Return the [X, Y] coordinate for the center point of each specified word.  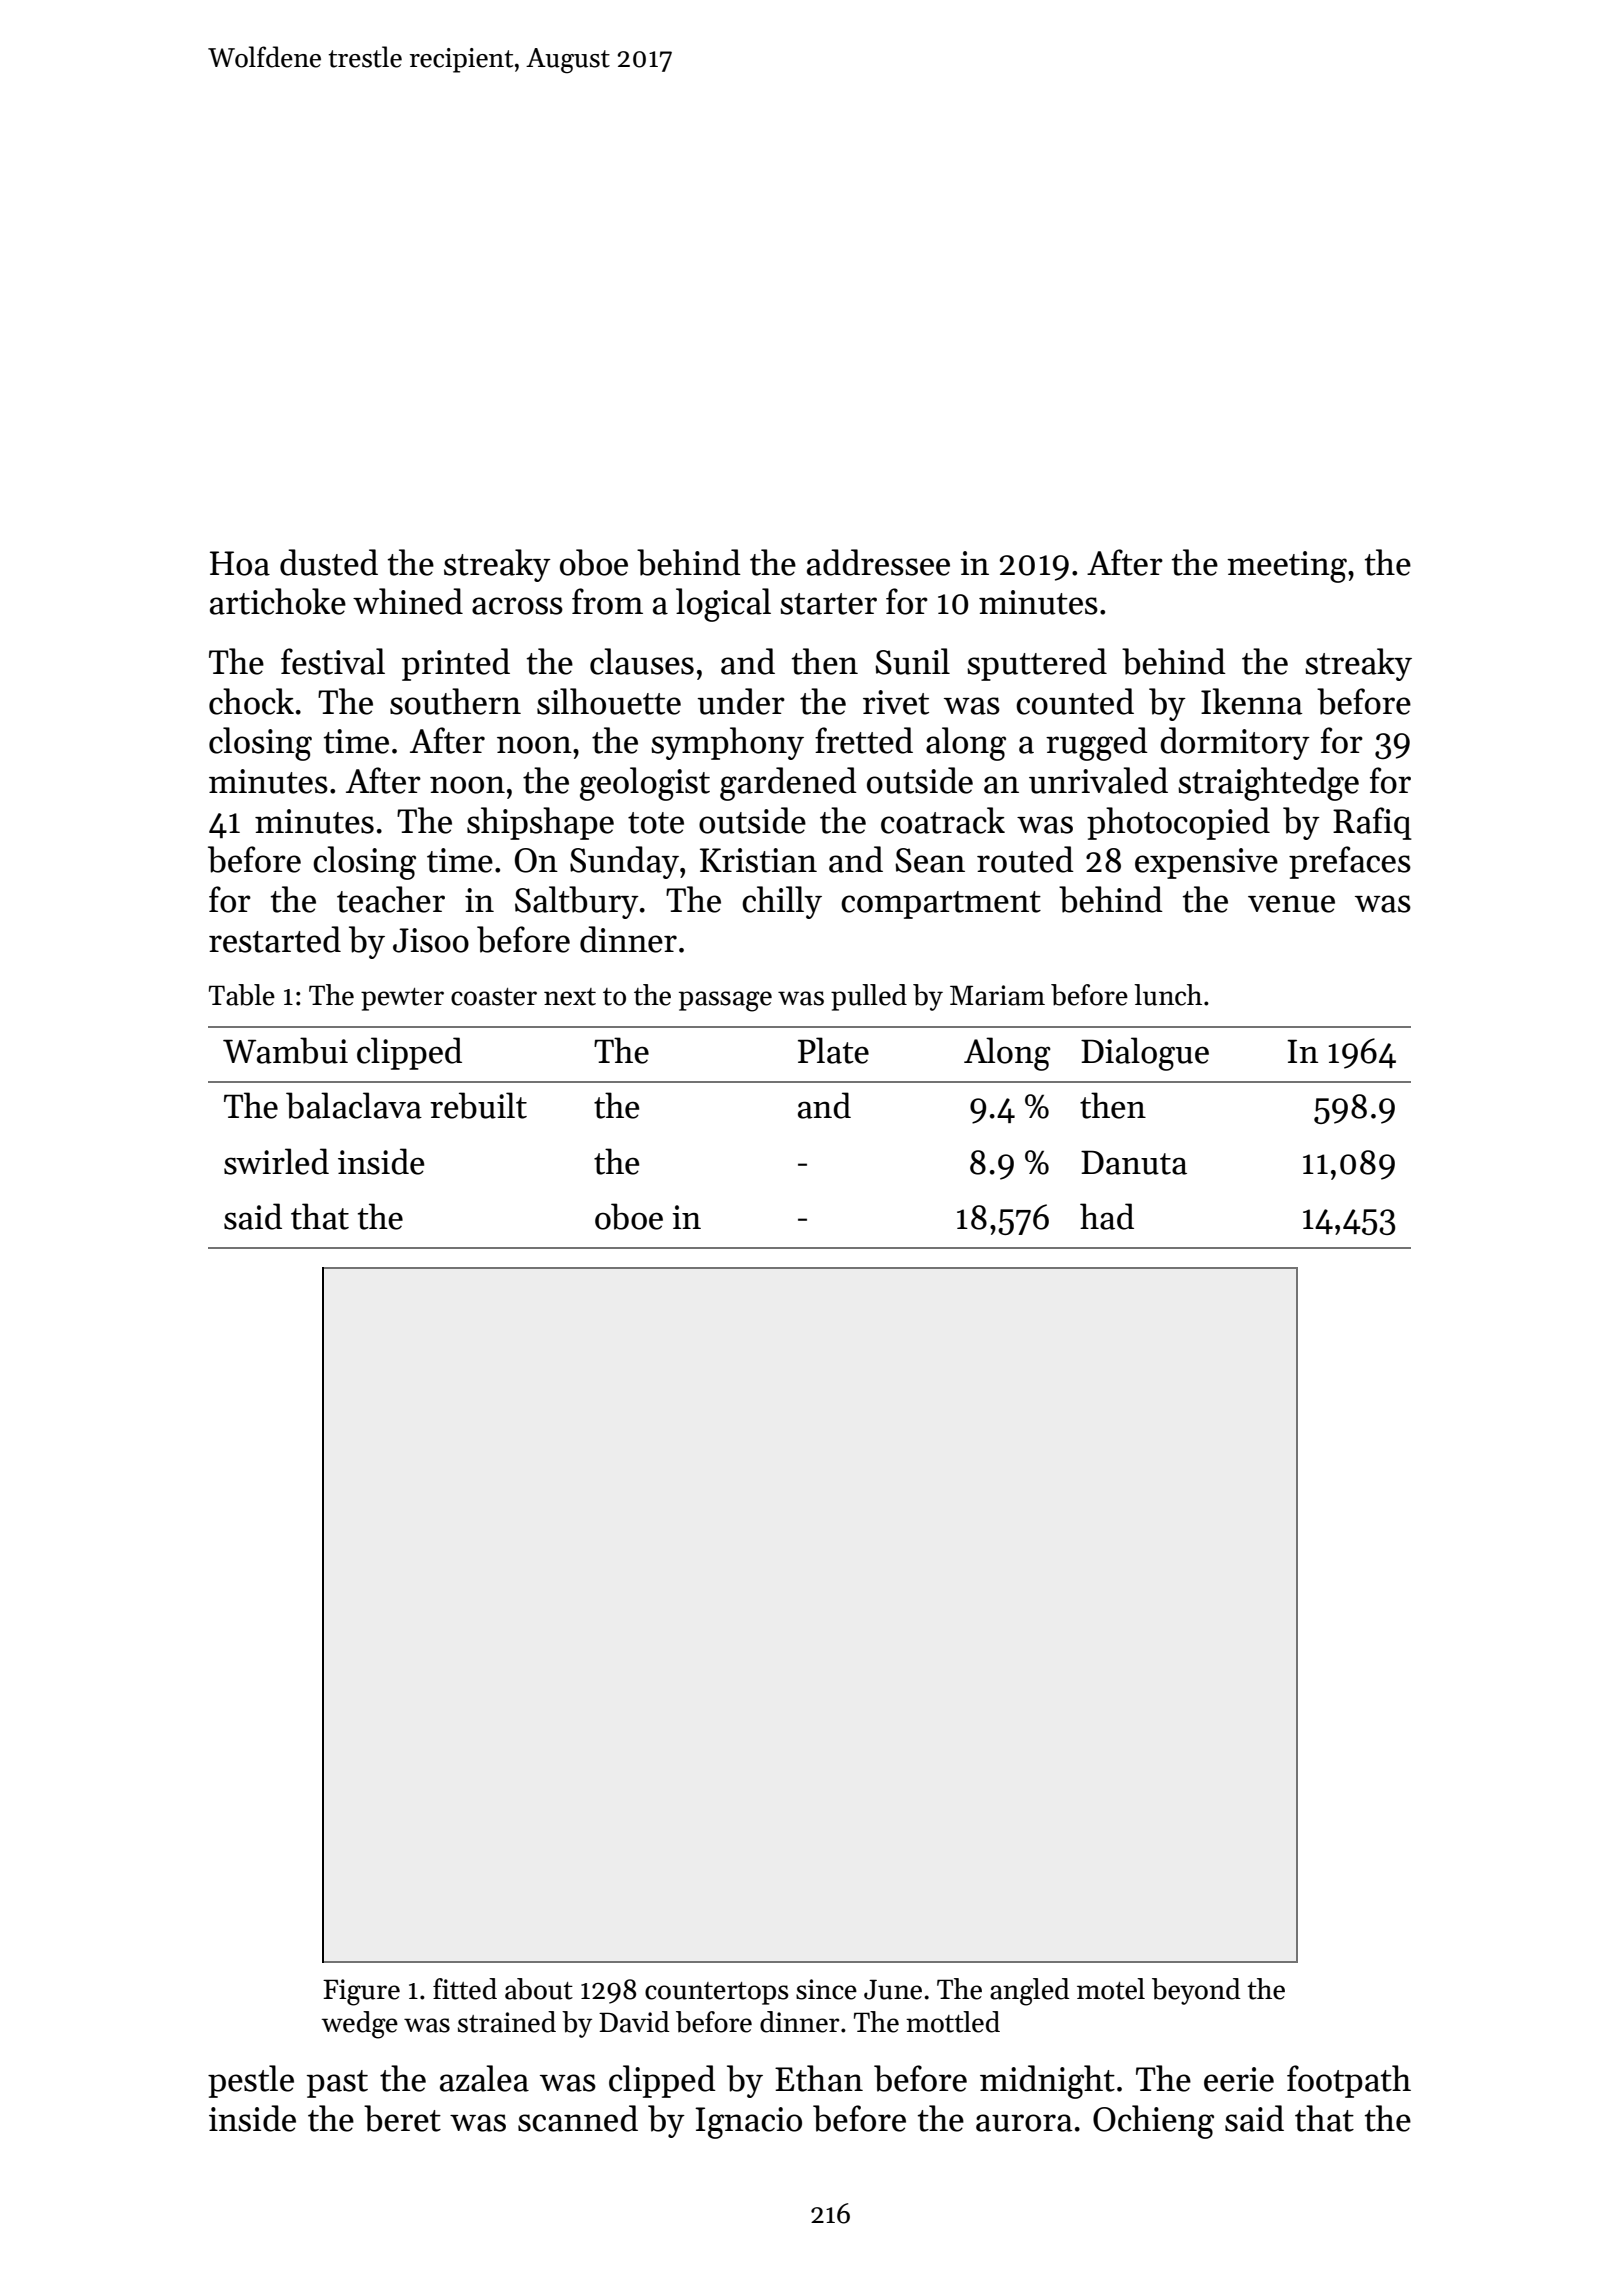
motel [1111, 1989]
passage [725, 1001]
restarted [275, 939]
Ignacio [748, 2123]
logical [723, 605]
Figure [361, 1992]
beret [402, 2118]
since [826, 1989]
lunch [1168, 995]
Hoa [240, 563]
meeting [1287, 567]
